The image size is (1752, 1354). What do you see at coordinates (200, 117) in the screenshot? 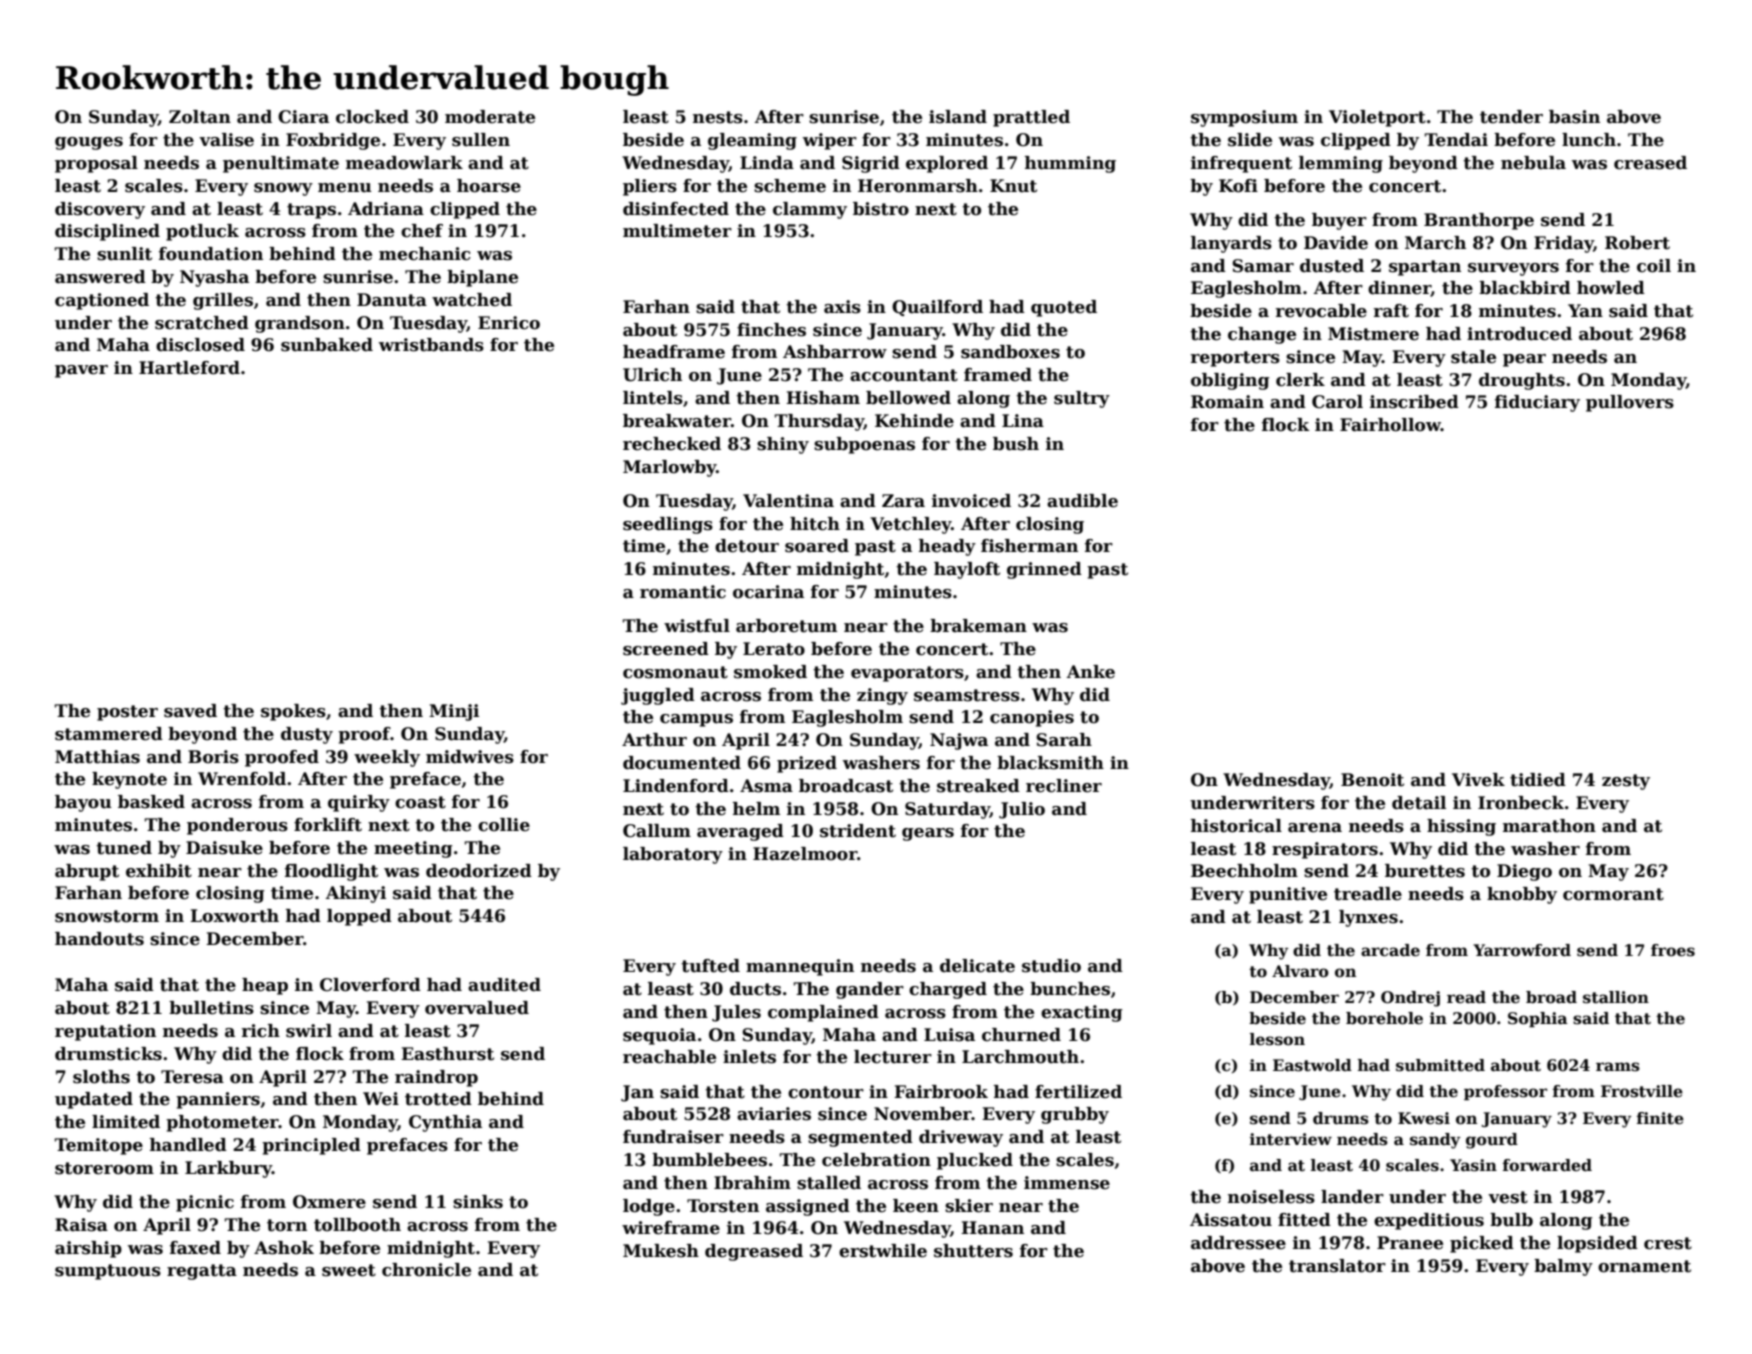
I see `Zoltan` at bounding box center [200, 117].
